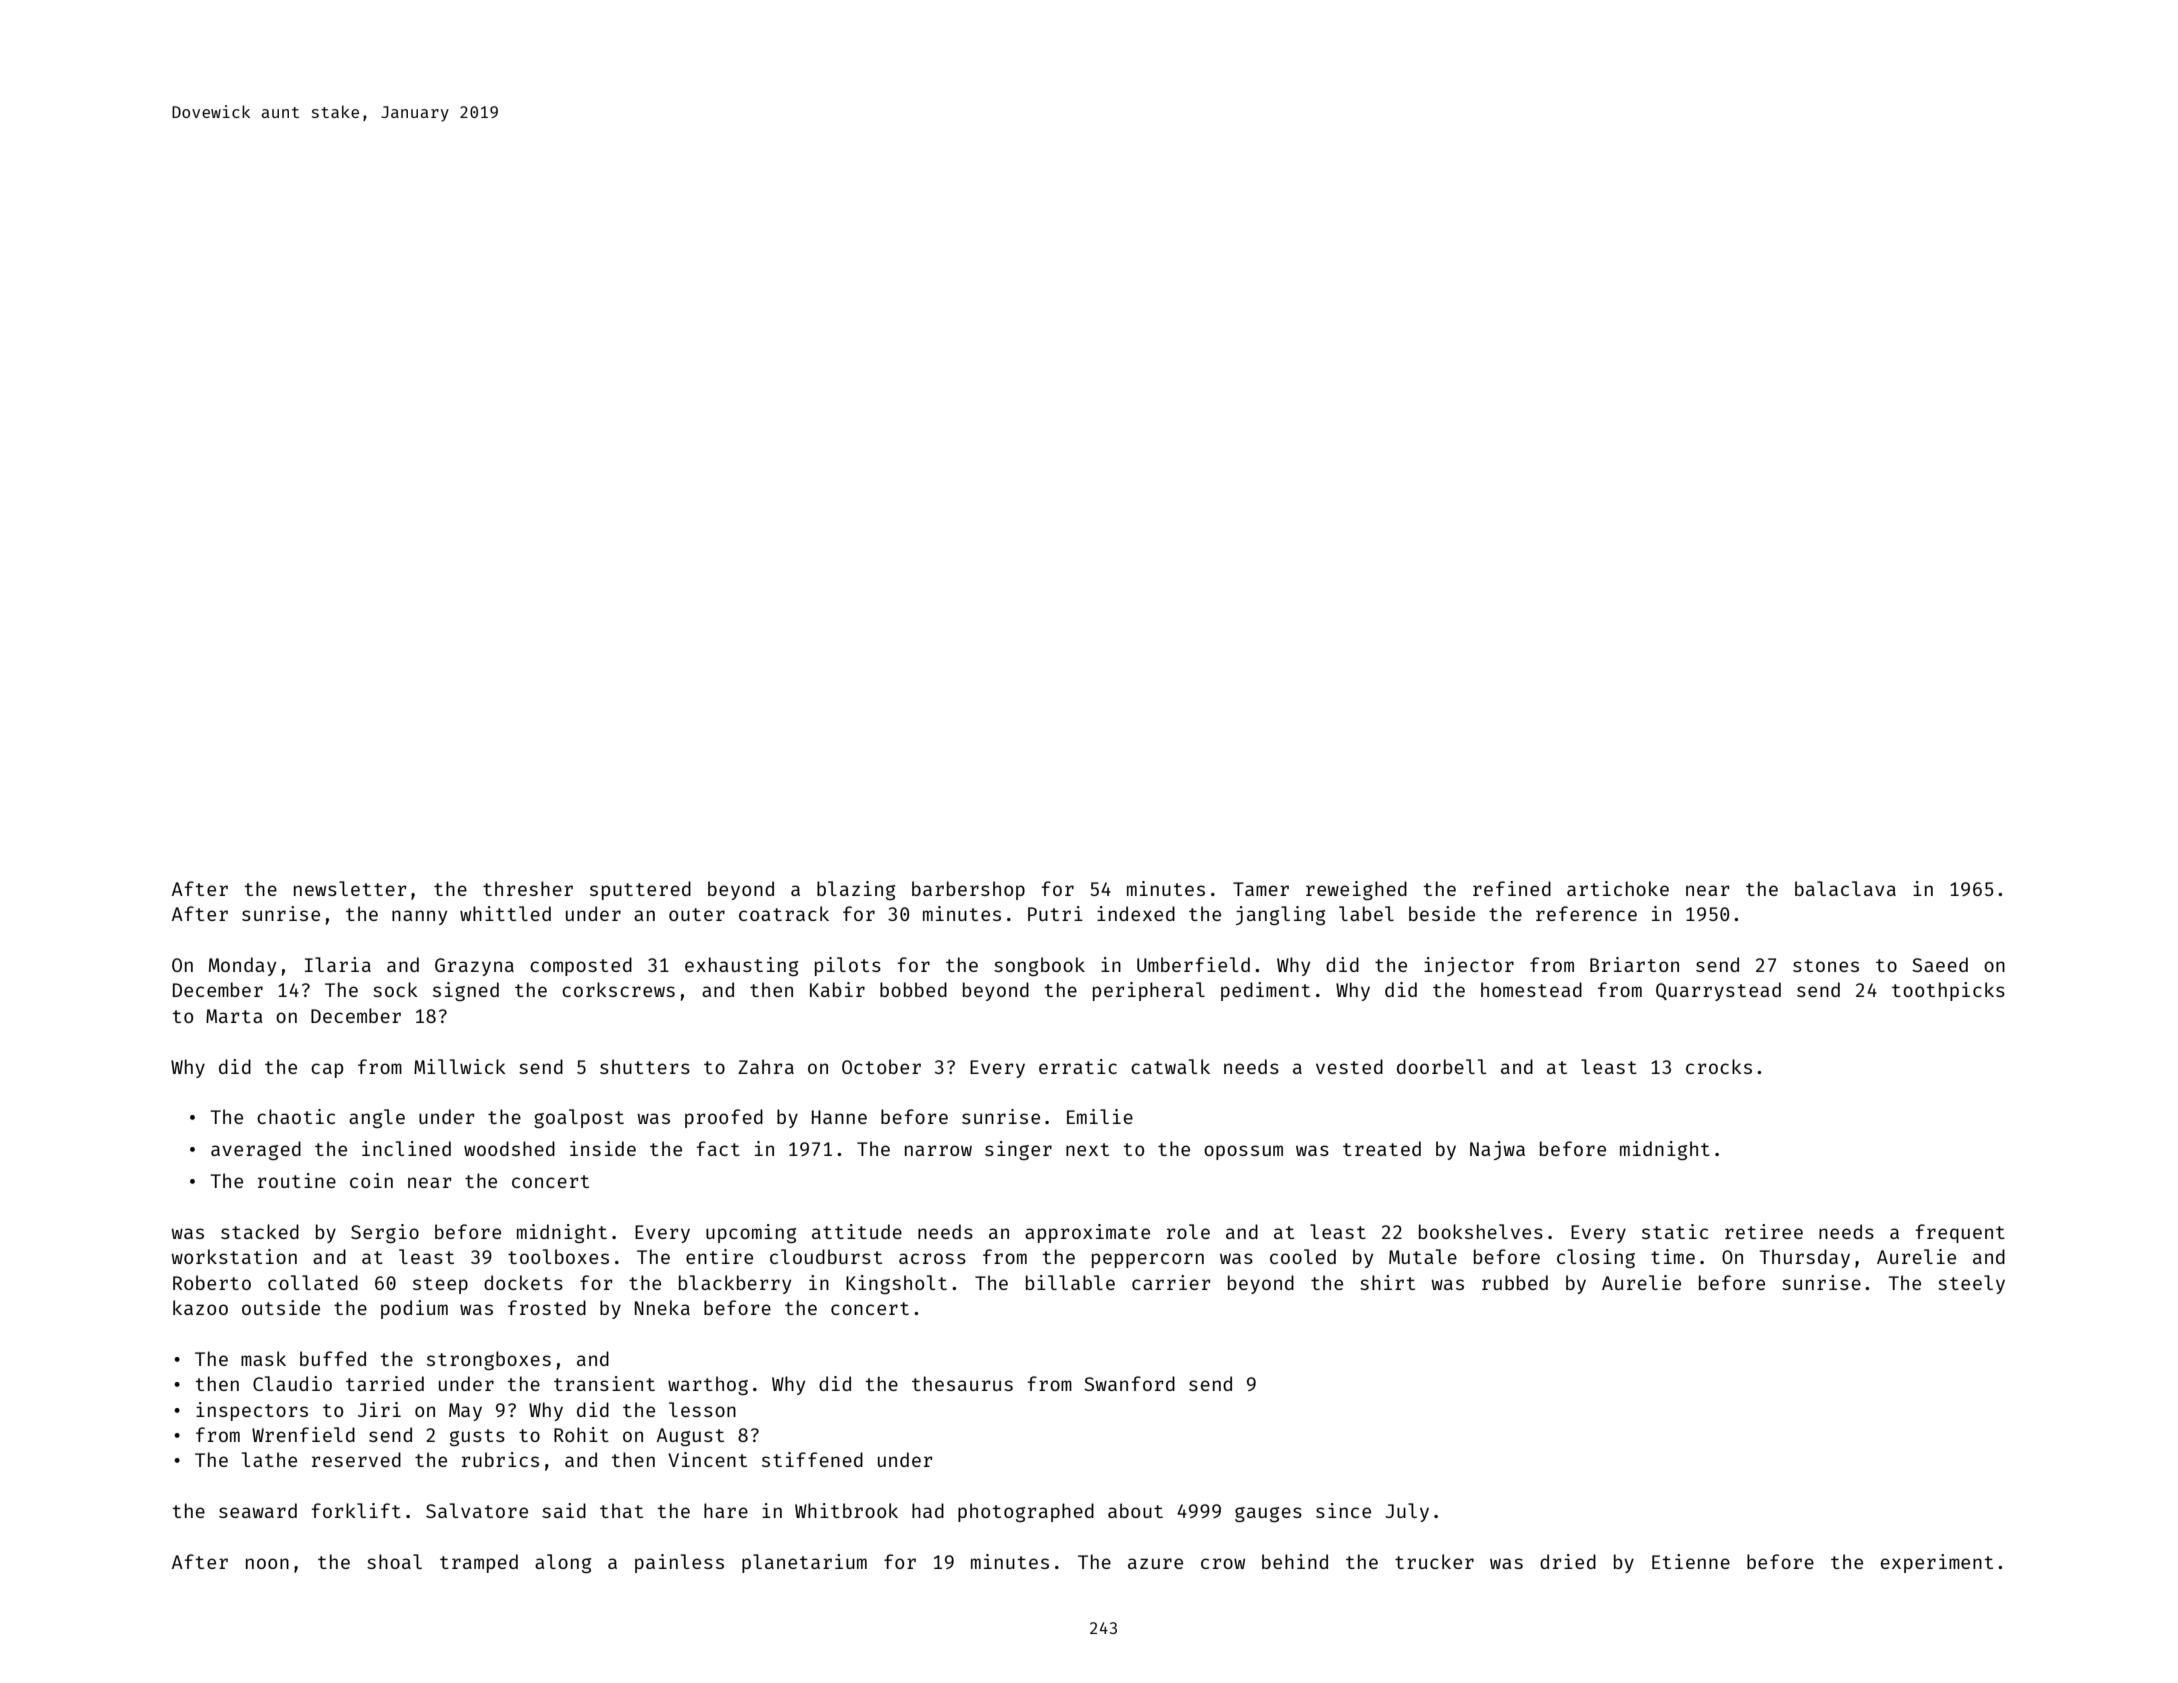 The height and width of the image is (1683, 2178). I want to click on artichoke, so click(1618, 888).
